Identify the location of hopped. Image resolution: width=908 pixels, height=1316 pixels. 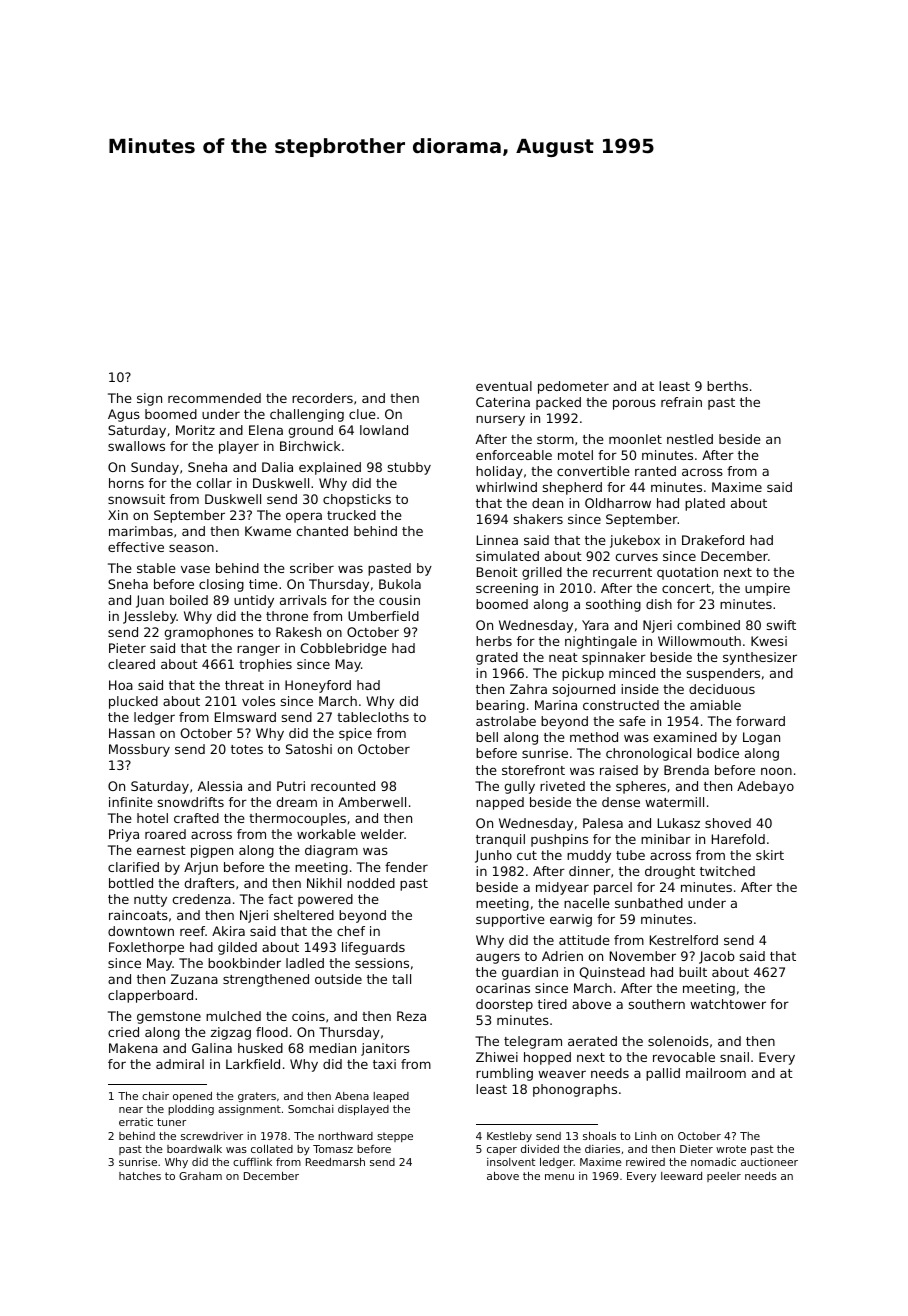
(547, 1058).
